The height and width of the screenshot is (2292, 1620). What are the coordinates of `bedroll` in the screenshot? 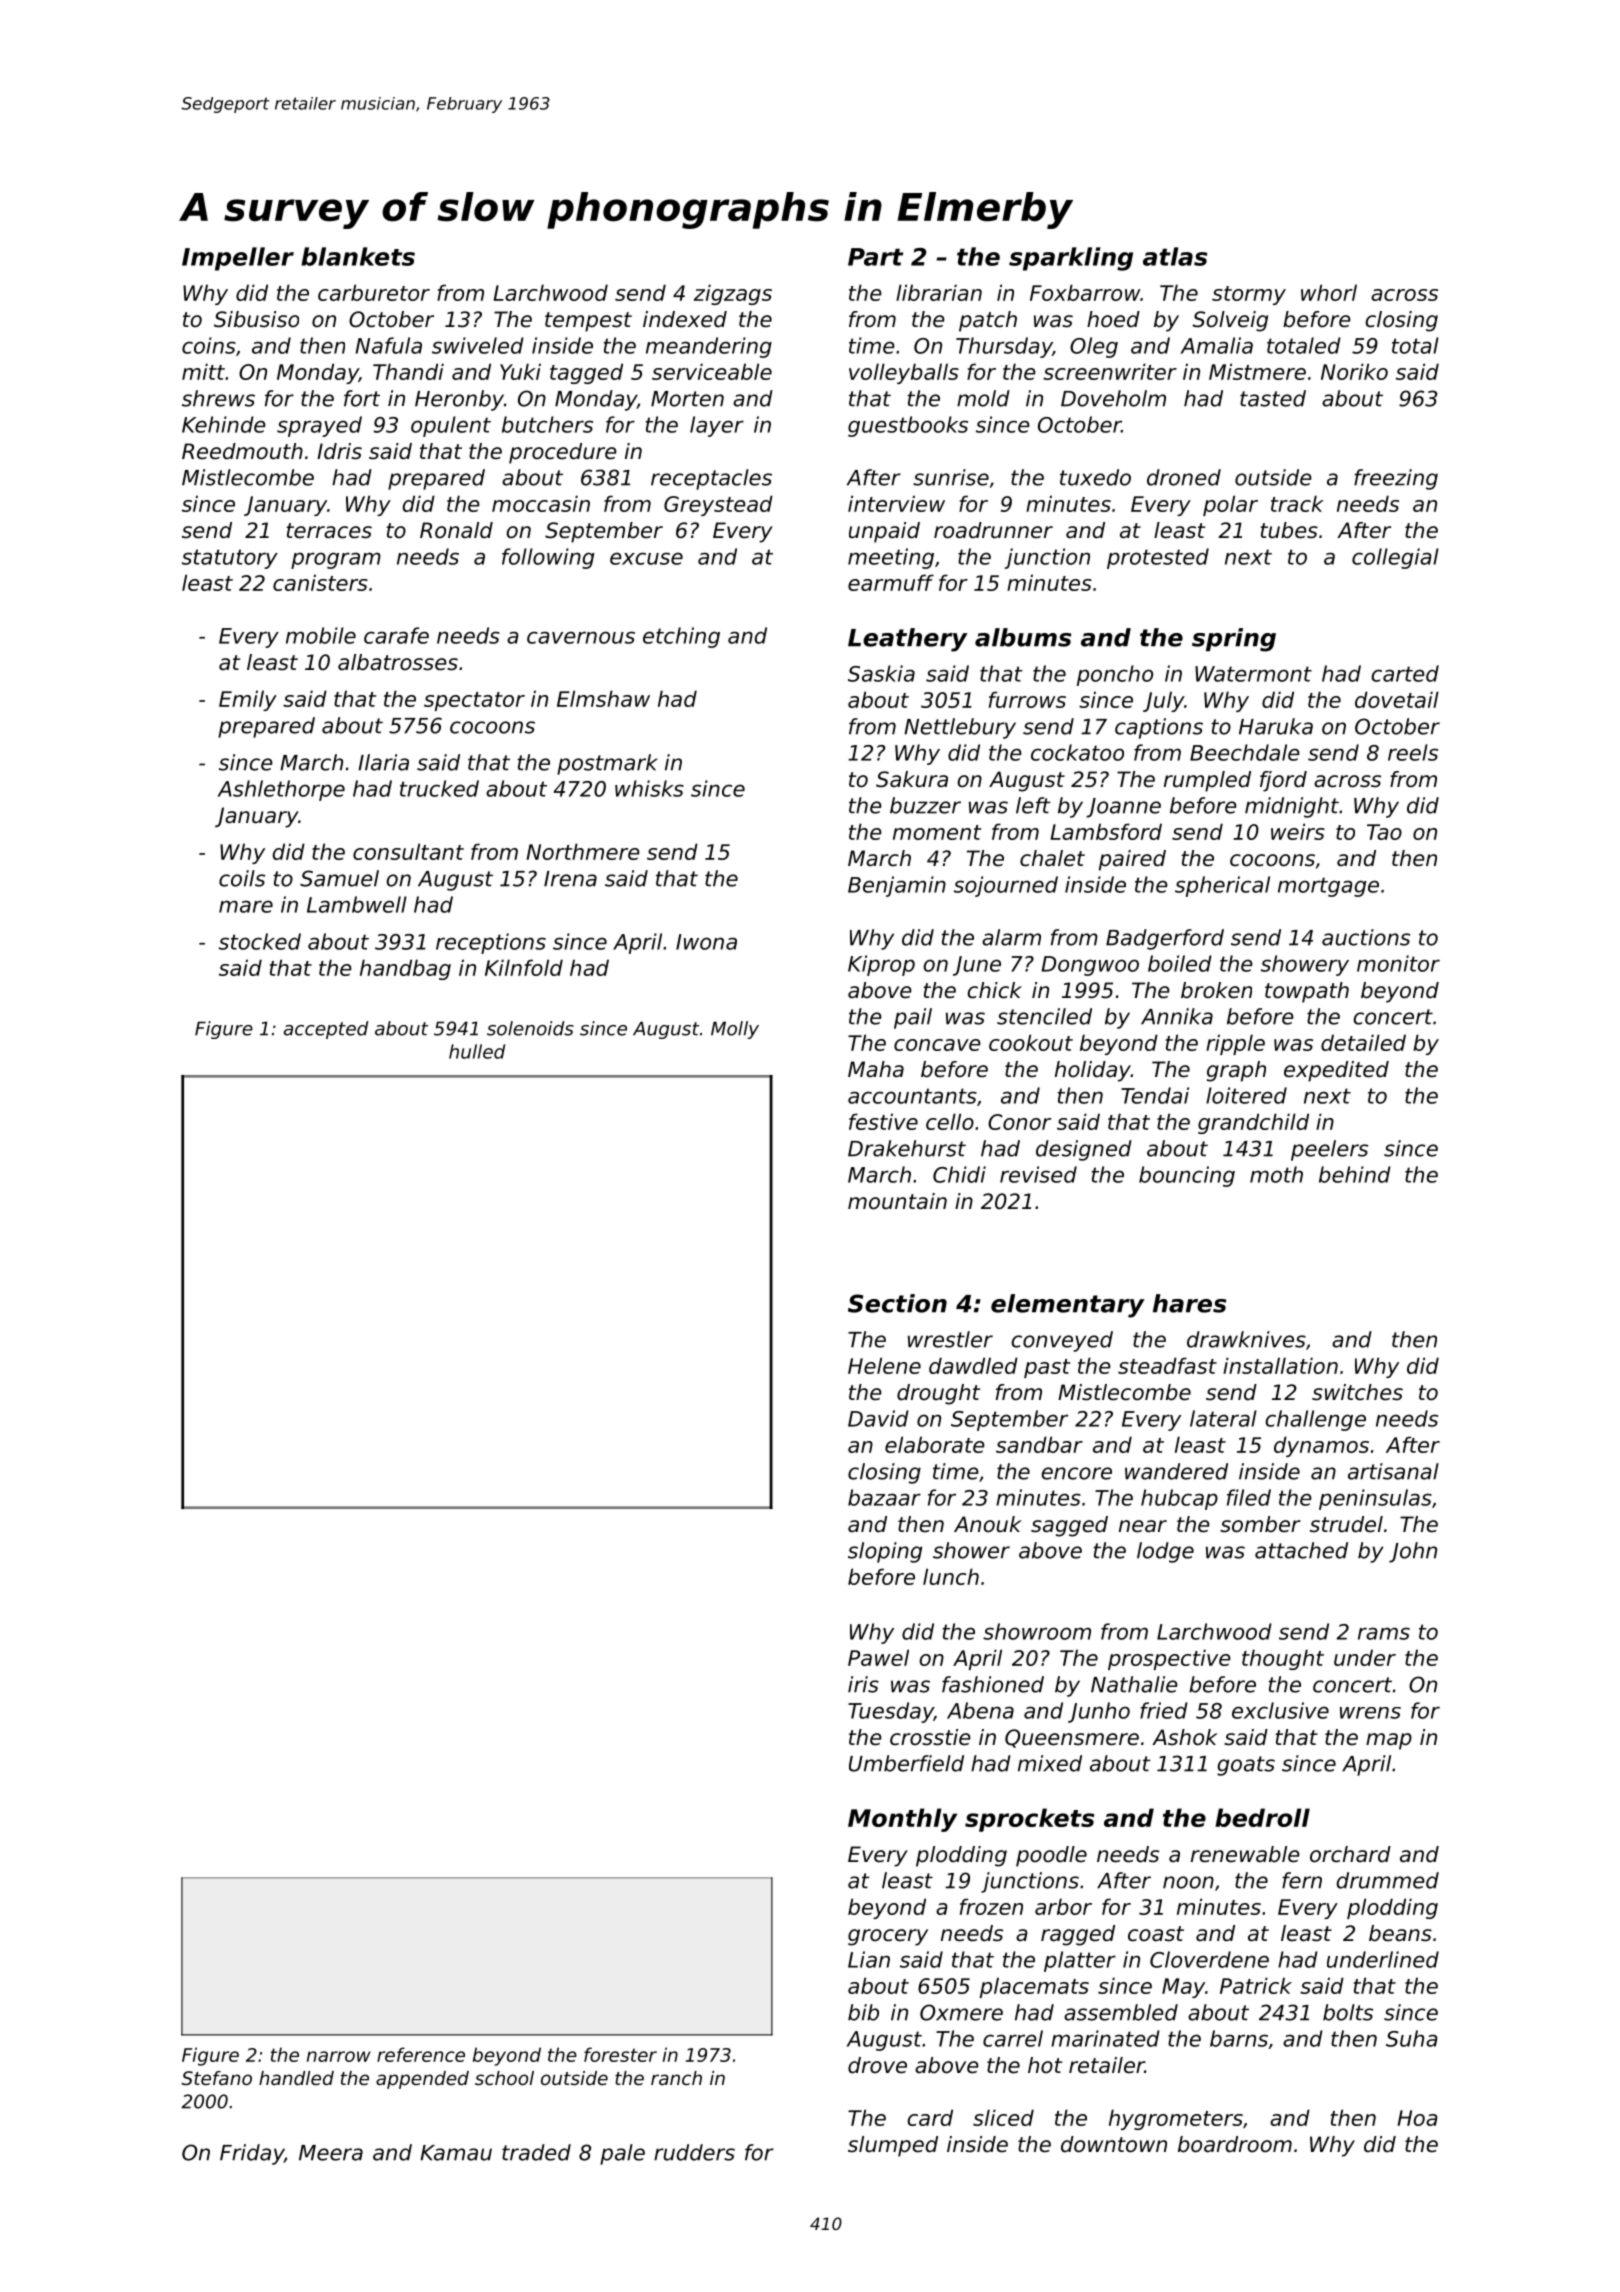 It's located at (1262, 1817).
